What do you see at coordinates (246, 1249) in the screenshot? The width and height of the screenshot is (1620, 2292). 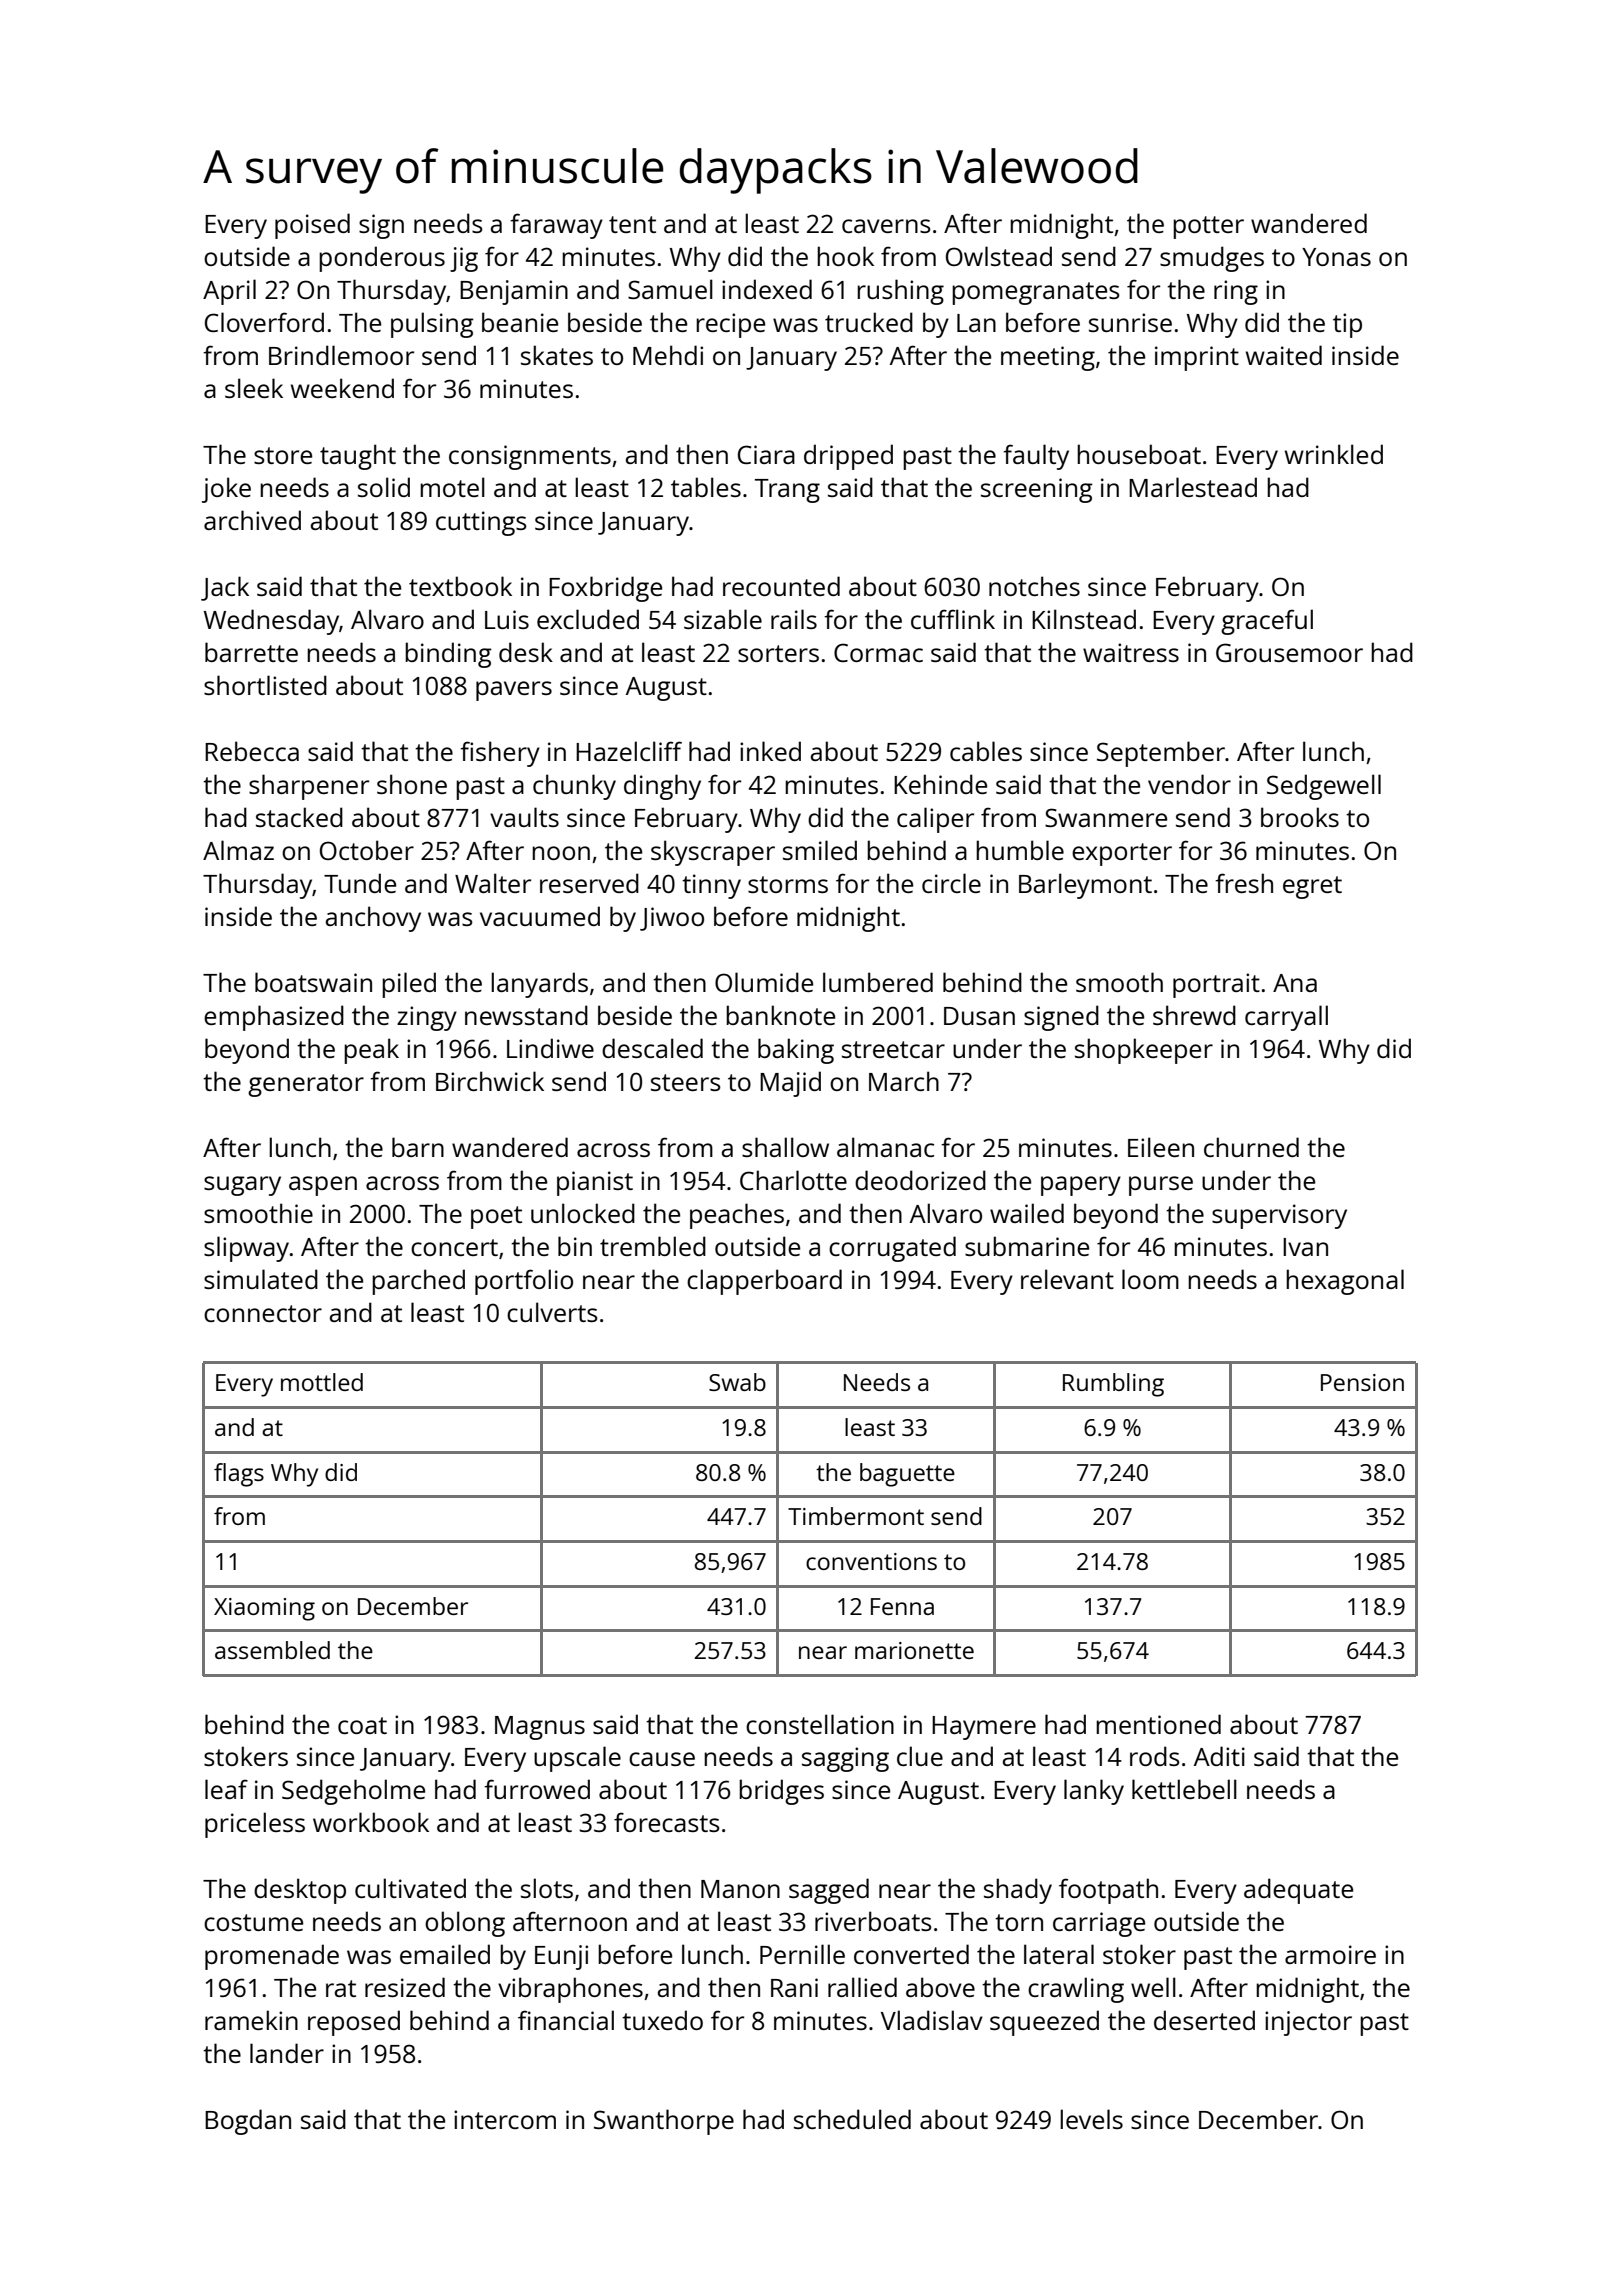 I see `slipway` at bounding box center [246, 1249].
